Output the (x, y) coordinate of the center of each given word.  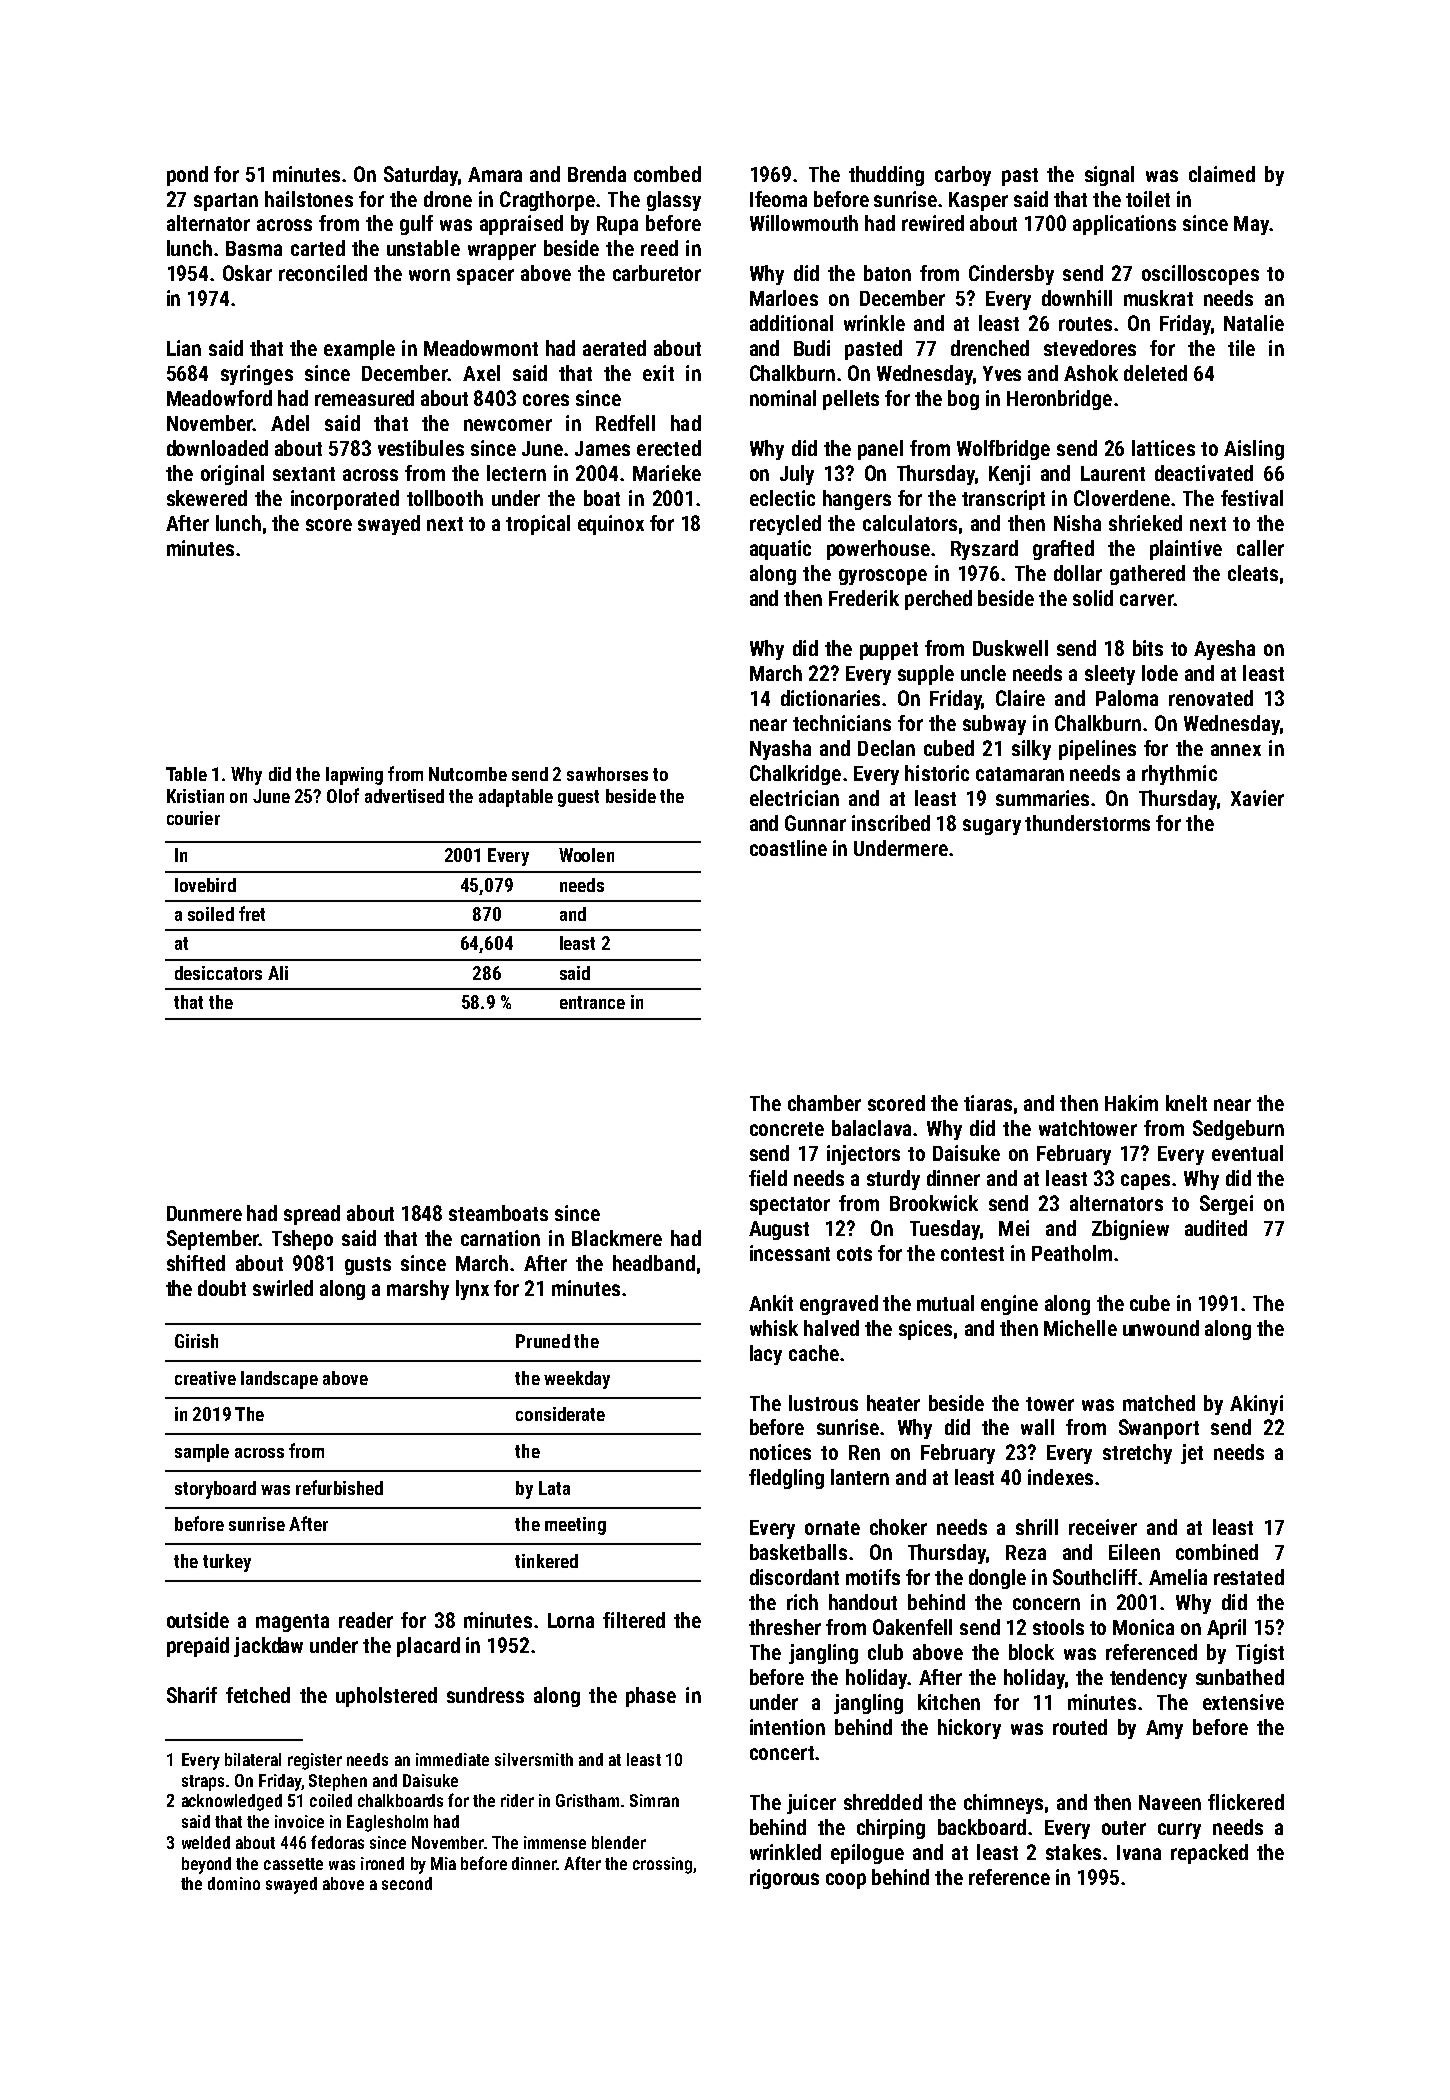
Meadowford (219, 398)
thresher (785, 1627)
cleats (1253, 573)
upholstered (386, 1697)
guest (578, 798)
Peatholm (1072, 1253)
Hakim (1131, 1103)
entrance (592, 1002)
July (797, 475)
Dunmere (204, 1213)
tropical (538, 525)
